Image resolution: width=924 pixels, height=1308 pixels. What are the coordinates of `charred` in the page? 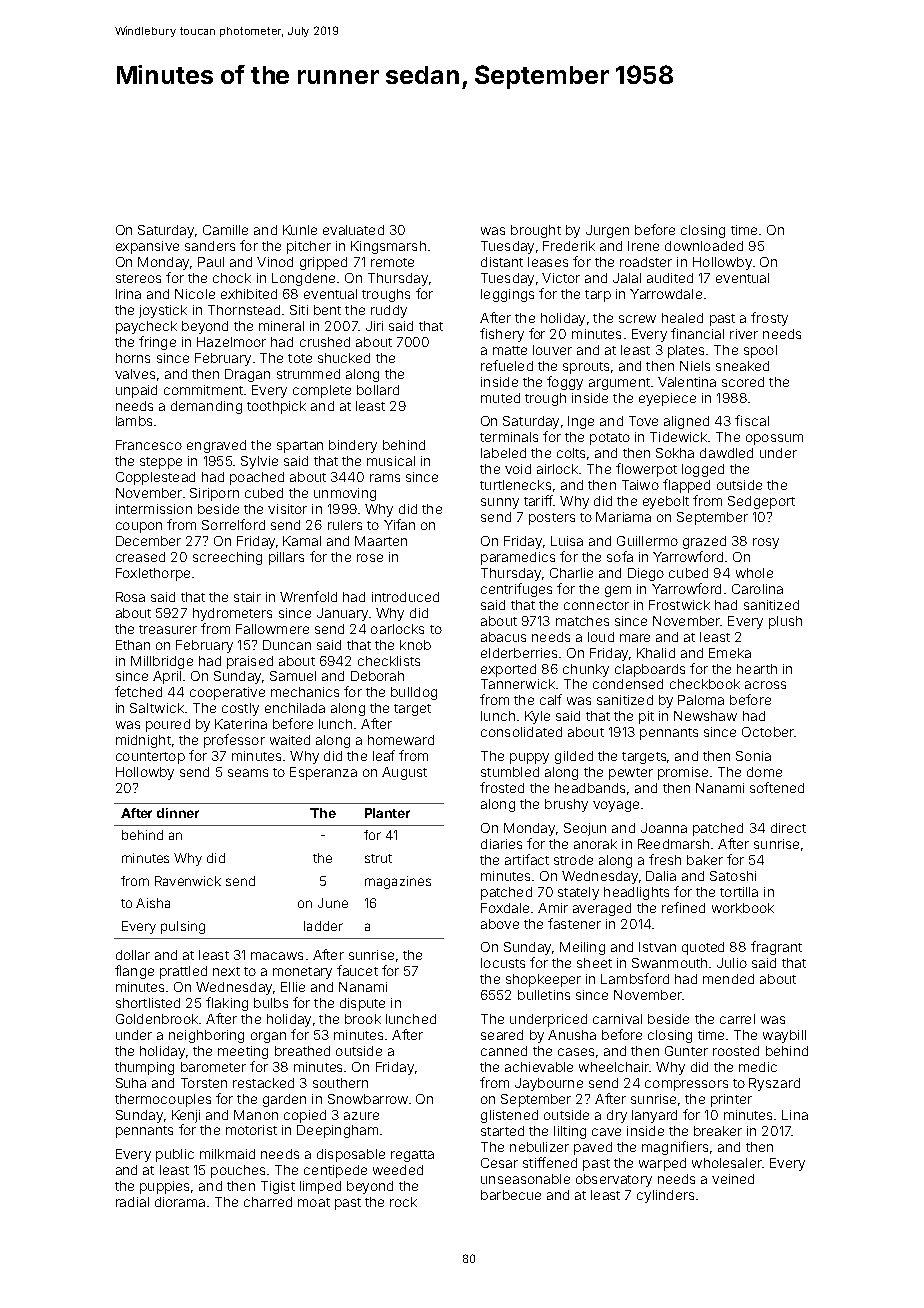 It's located at (268, 1202).
